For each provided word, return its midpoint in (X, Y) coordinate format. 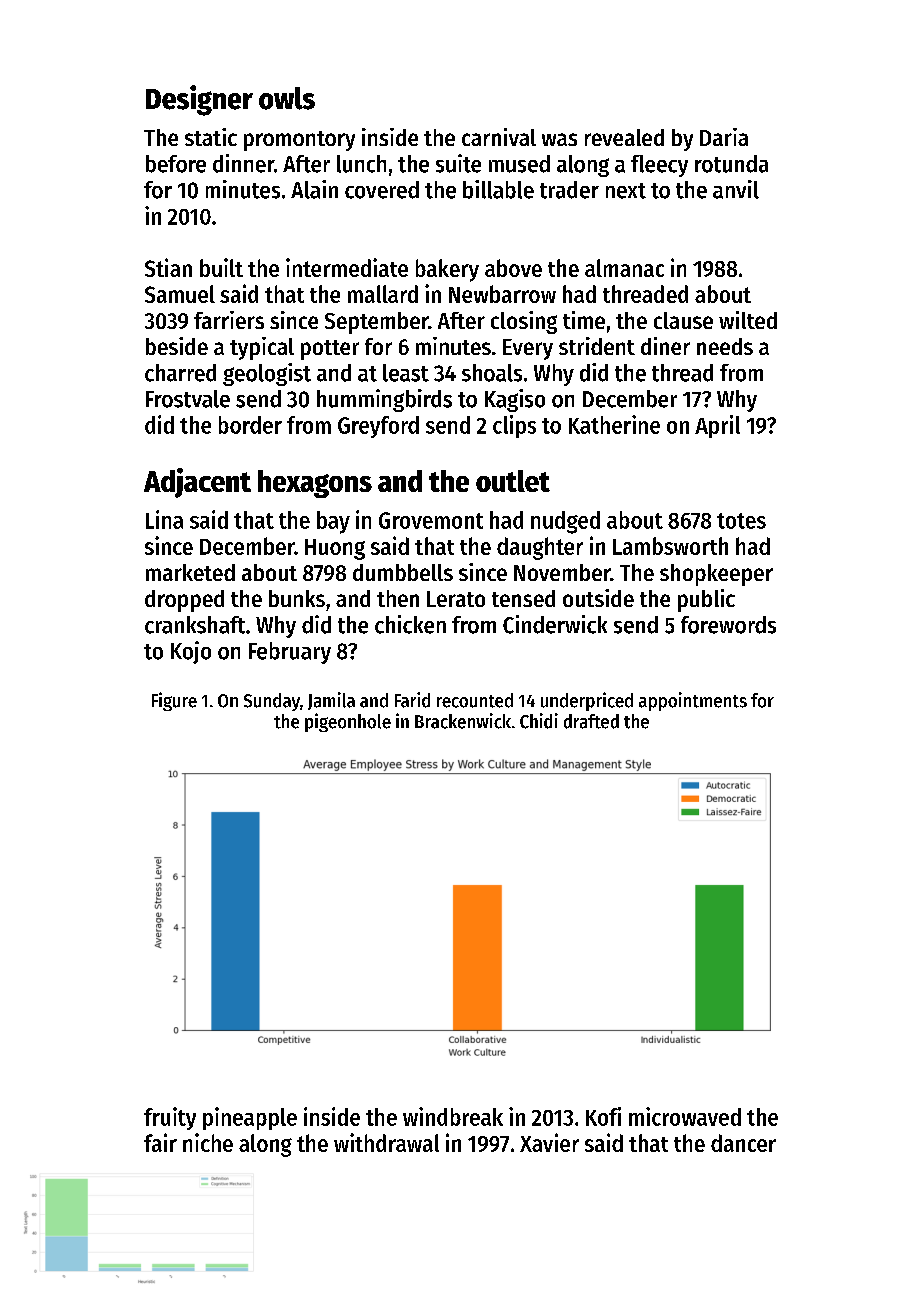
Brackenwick (463, 721)
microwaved (685, 1116)
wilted (748, 320)
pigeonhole (348, 722)
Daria (724, 137)
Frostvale (188, 399)
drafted (591, 721)
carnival (499, 137)
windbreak (453, 1116)
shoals (492, 373)
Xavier (549, 1142)
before (176, 164)
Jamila (331, 701)
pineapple (250, 1118)
